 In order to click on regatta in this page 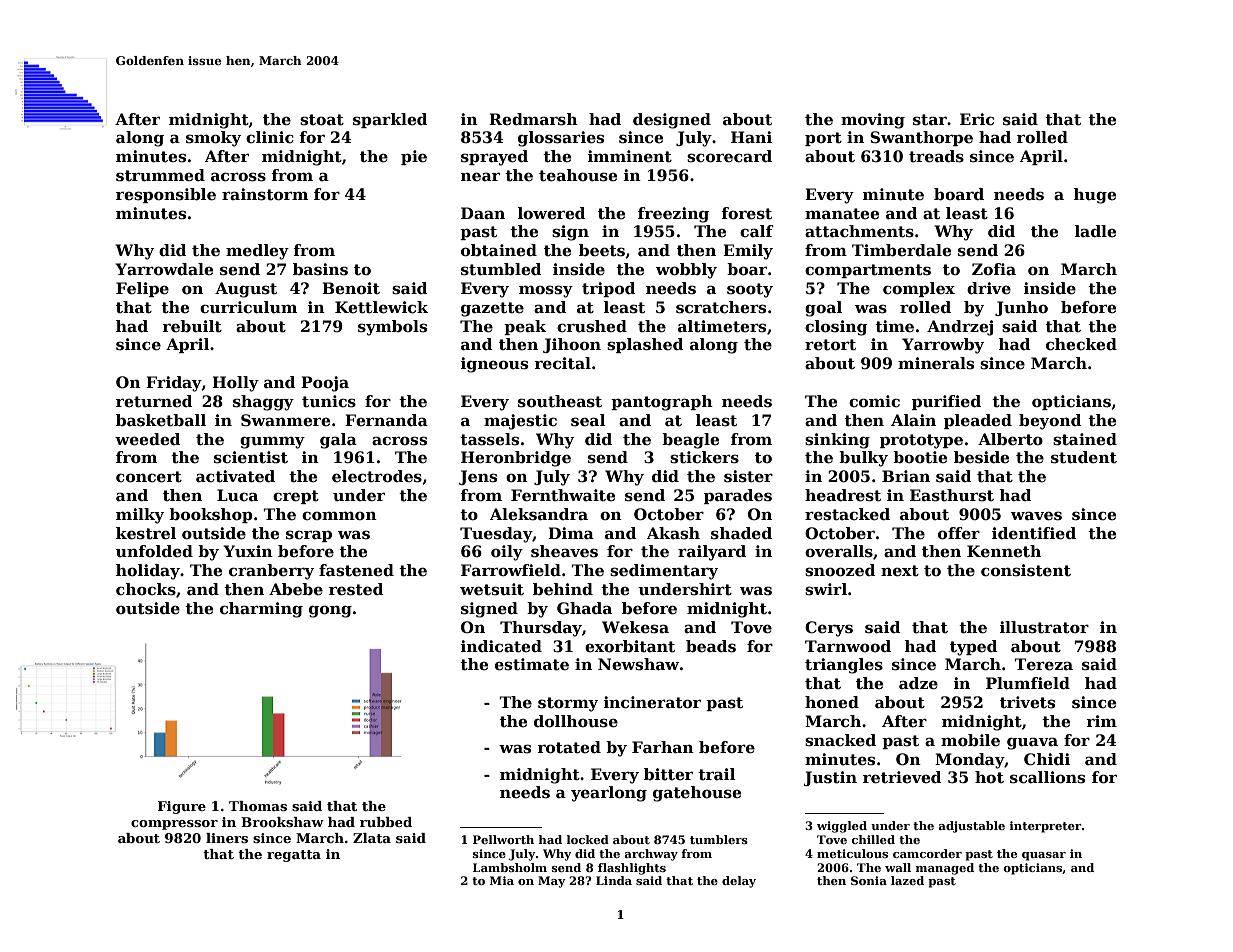, I will do `click(294, 856)`.
